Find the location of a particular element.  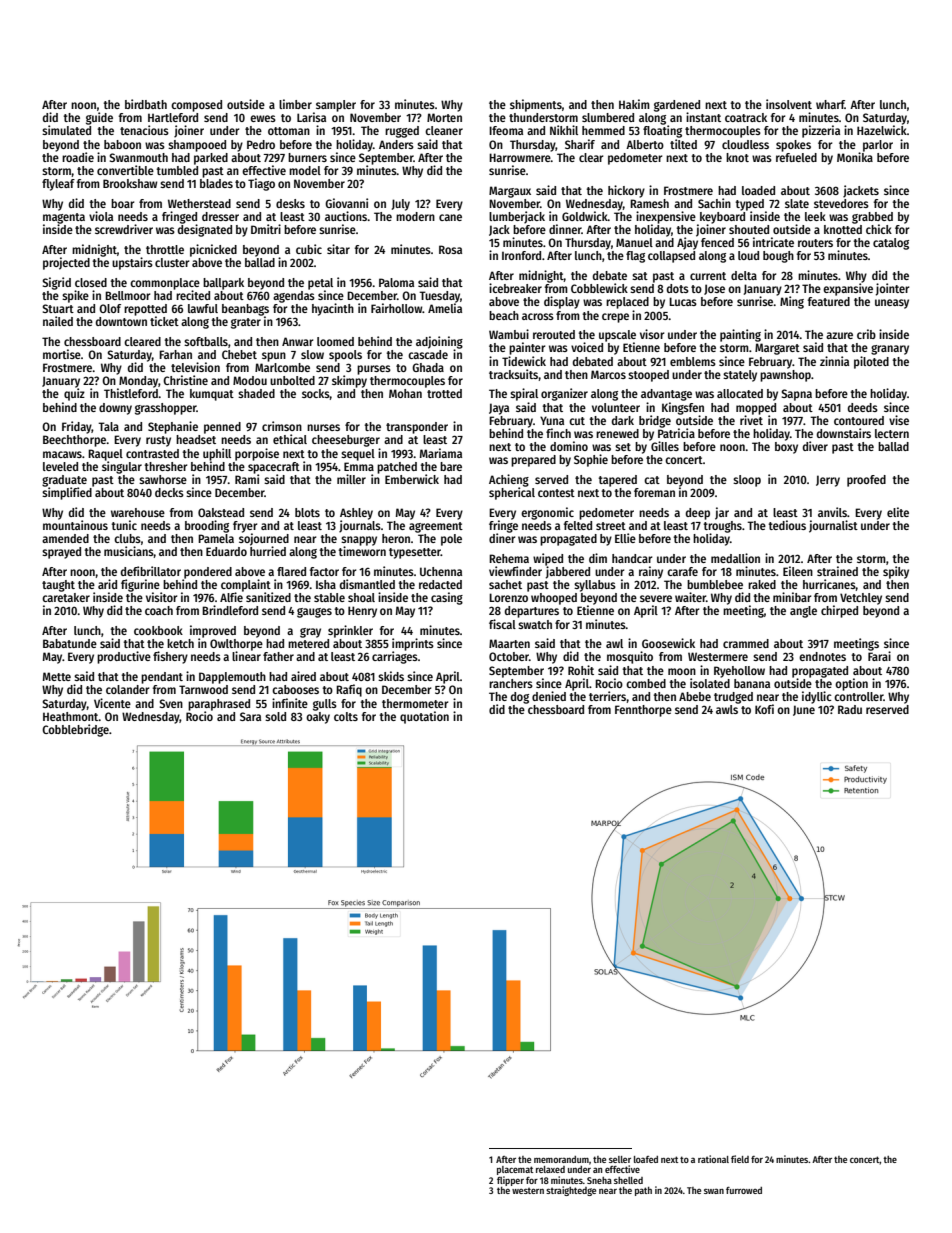

sloop is located at coordinates (747, 481).
